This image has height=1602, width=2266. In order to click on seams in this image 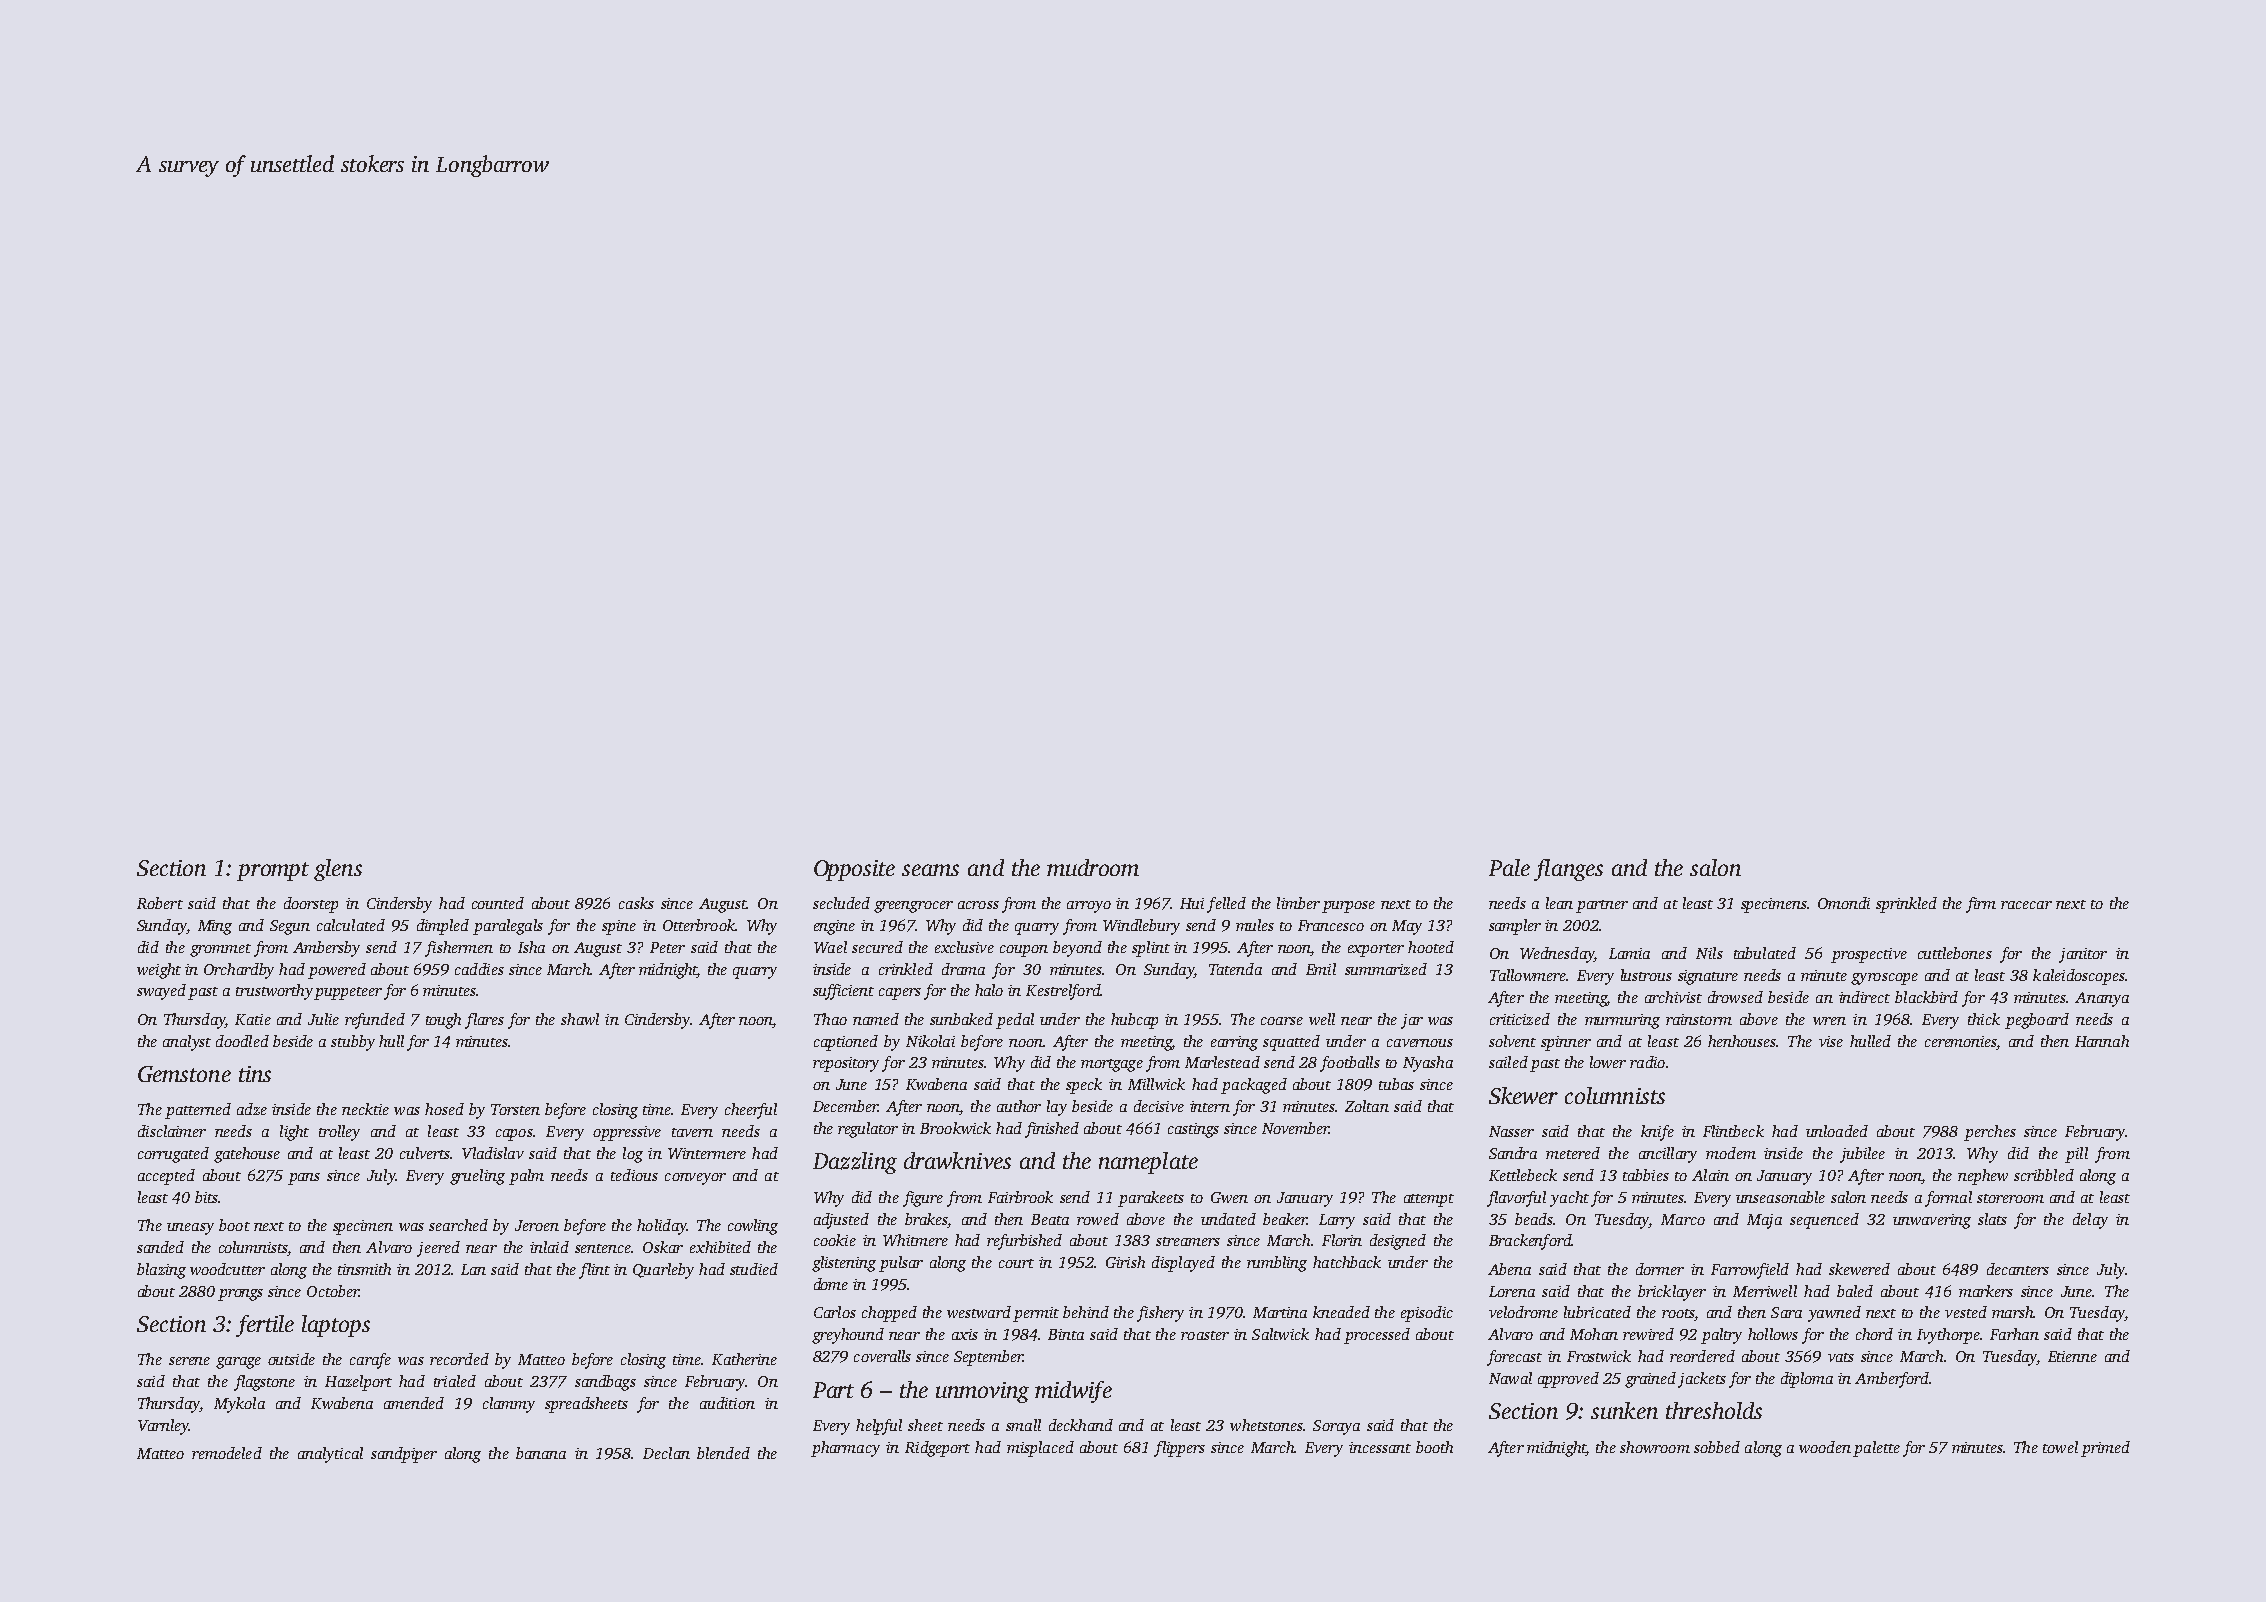, I will do `click(930, 870)`.
